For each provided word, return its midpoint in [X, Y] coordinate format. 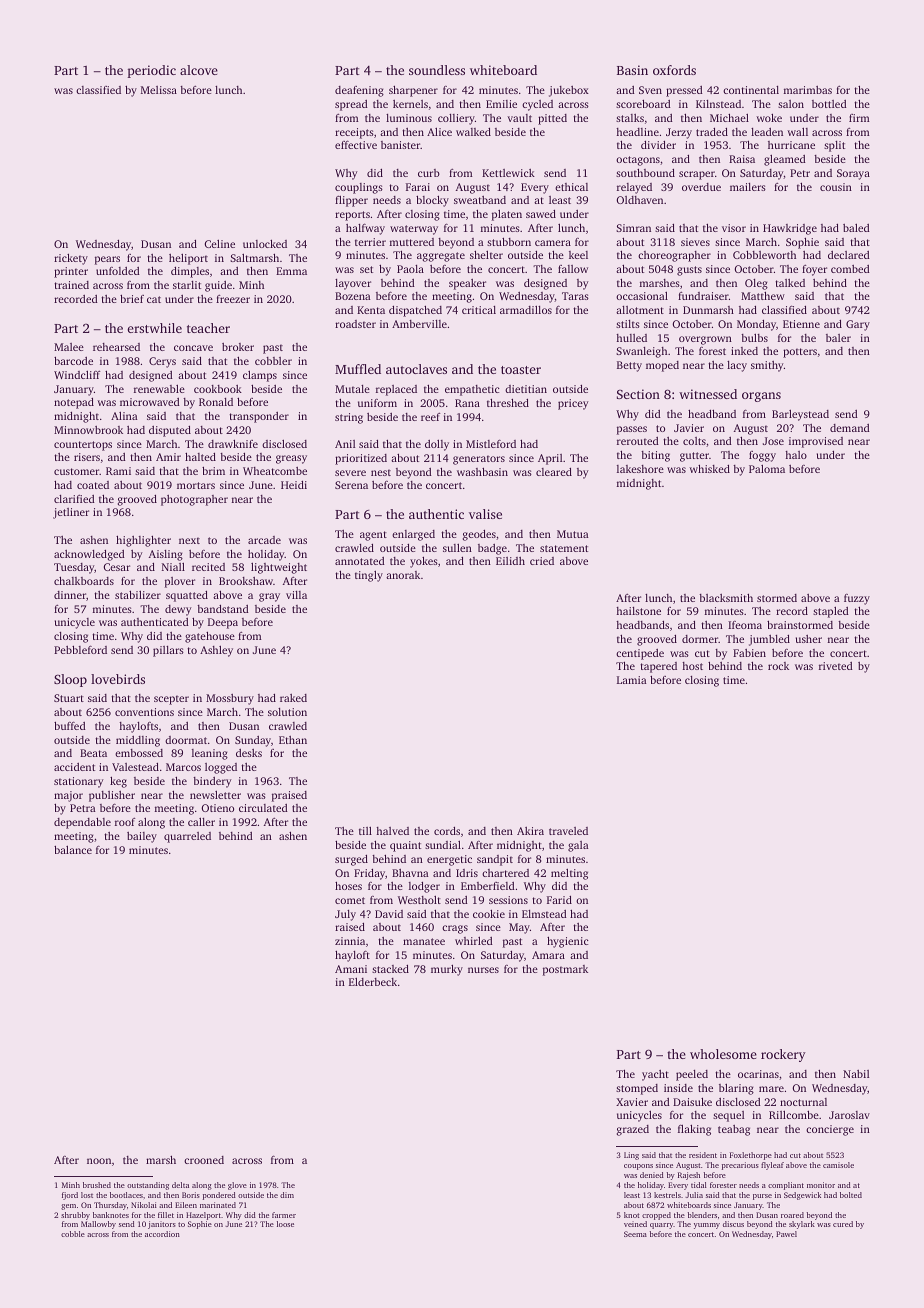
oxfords [674, 70]
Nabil [856, 1074]
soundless [437, 70]
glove [237, 1186]
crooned [204, 1160]
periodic [151, 71]
